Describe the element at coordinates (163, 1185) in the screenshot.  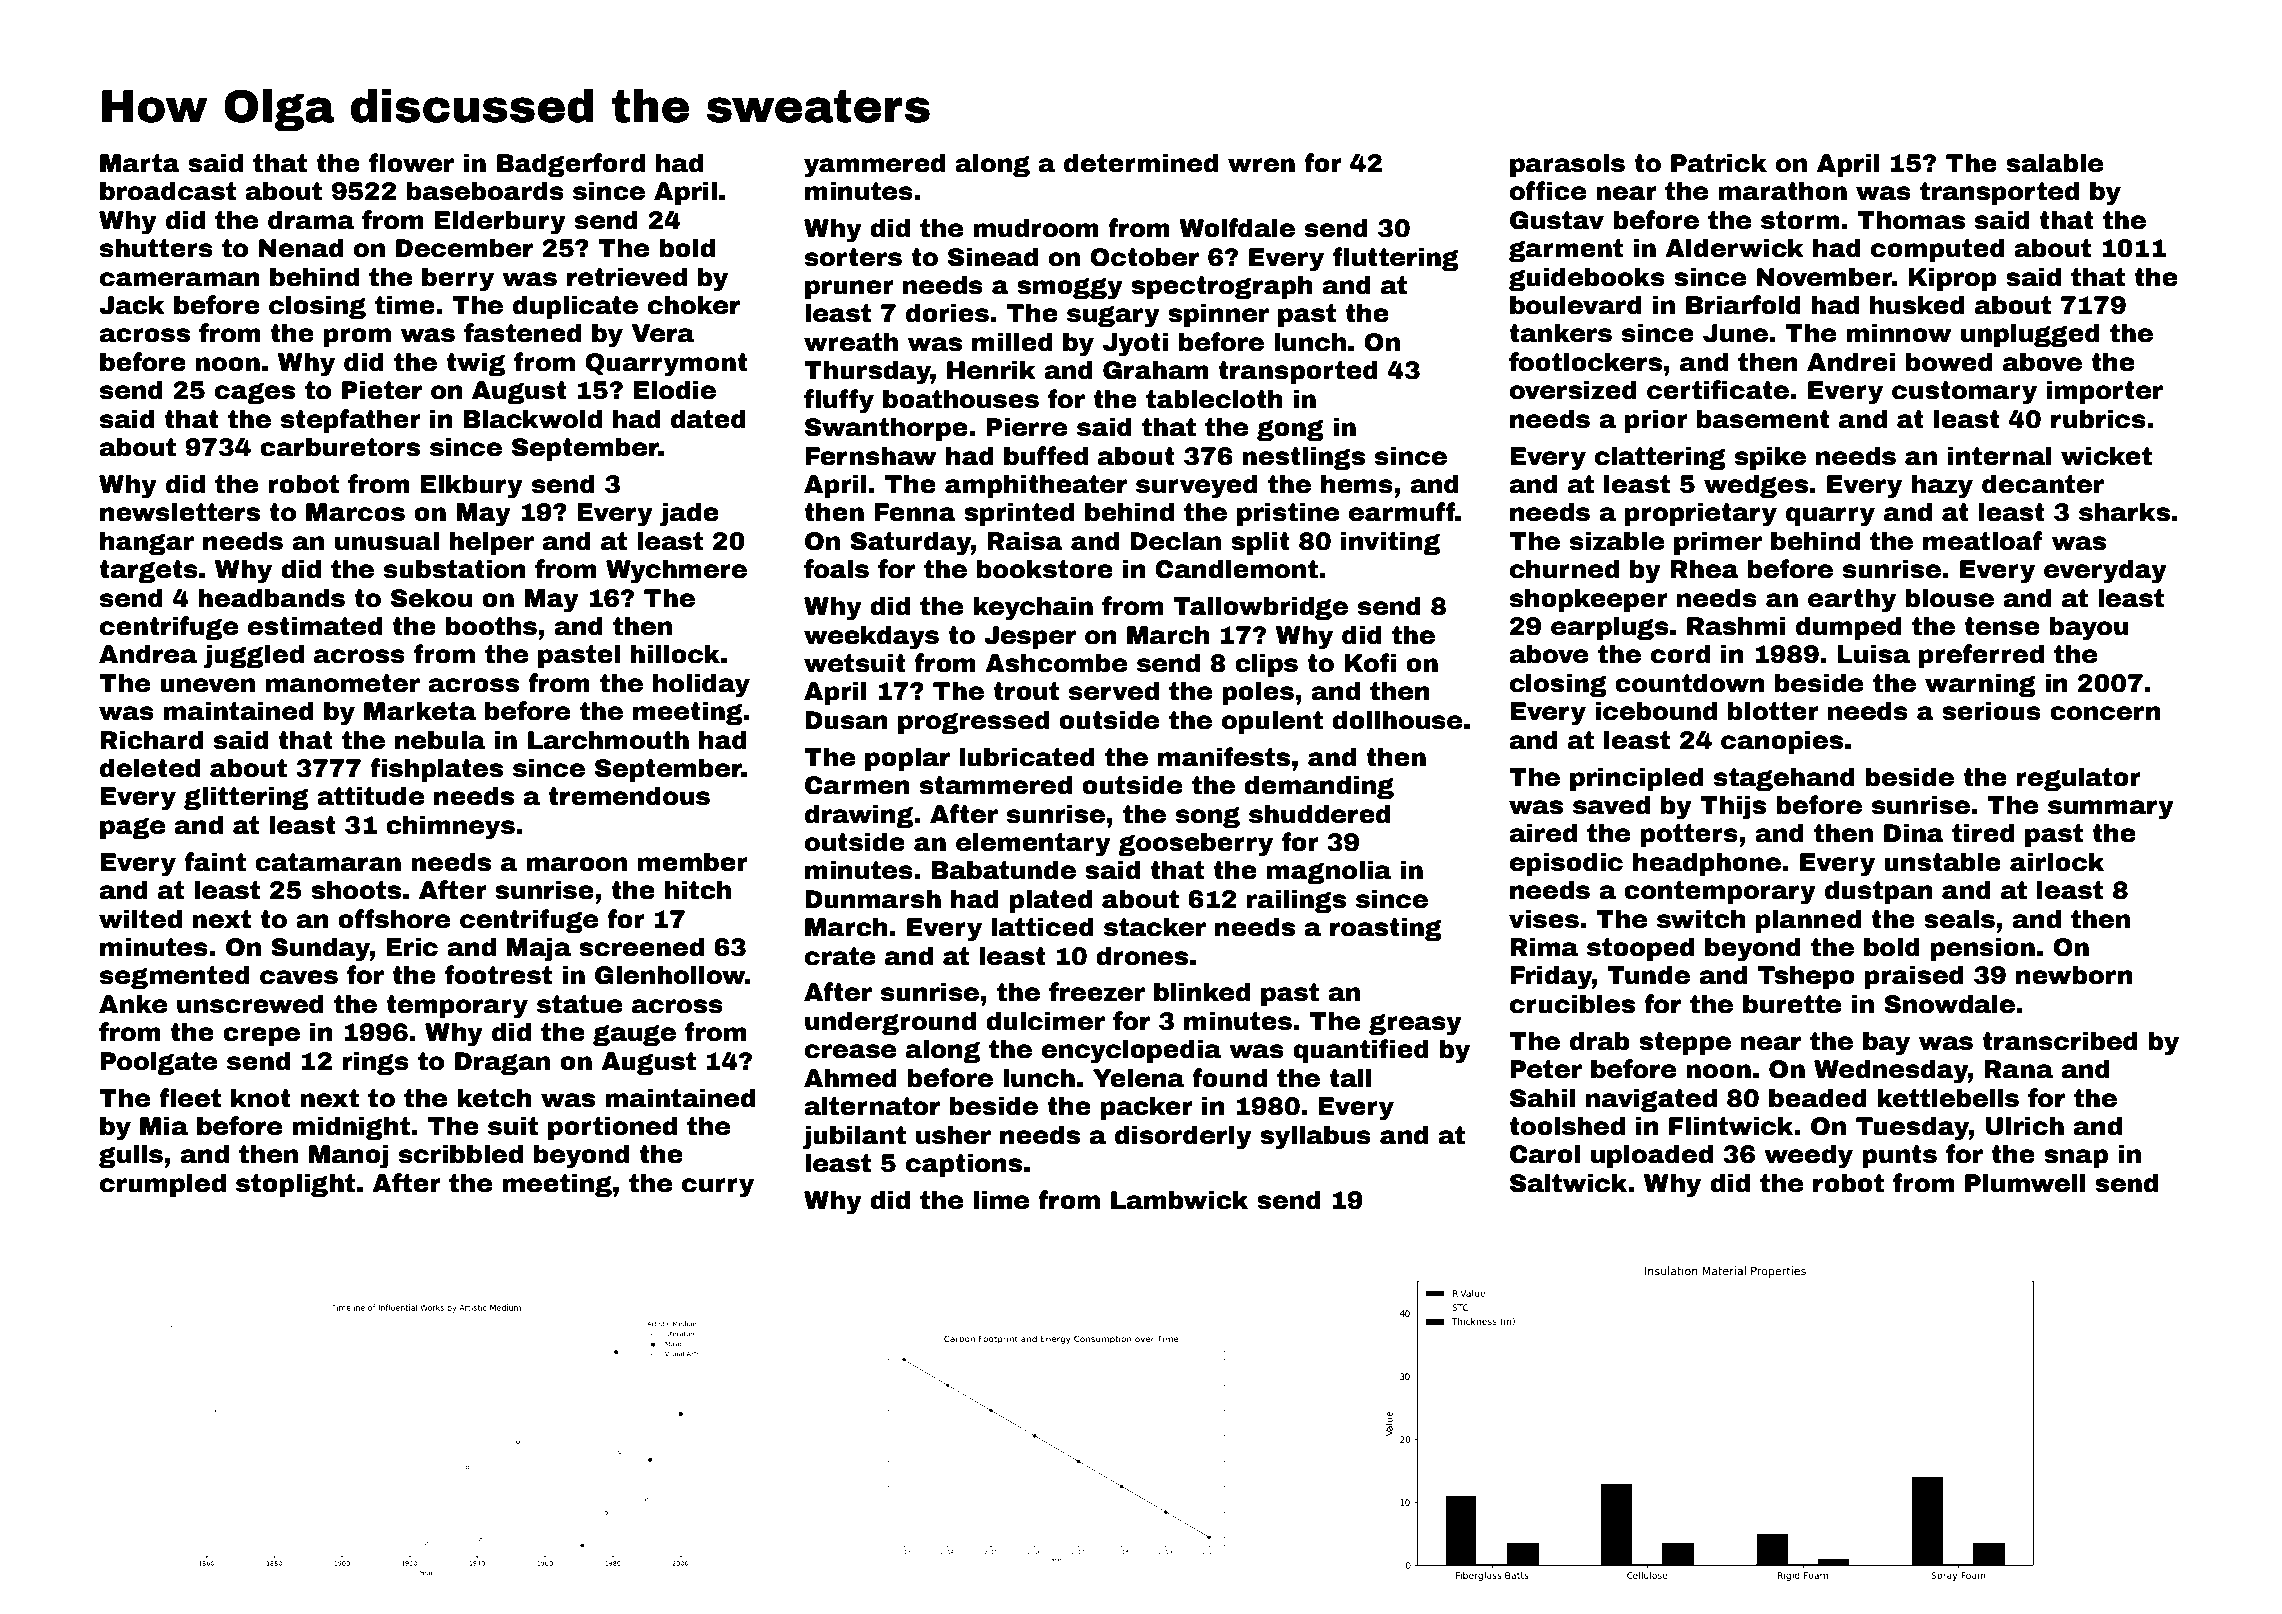
I see `crumpled` at that location.
